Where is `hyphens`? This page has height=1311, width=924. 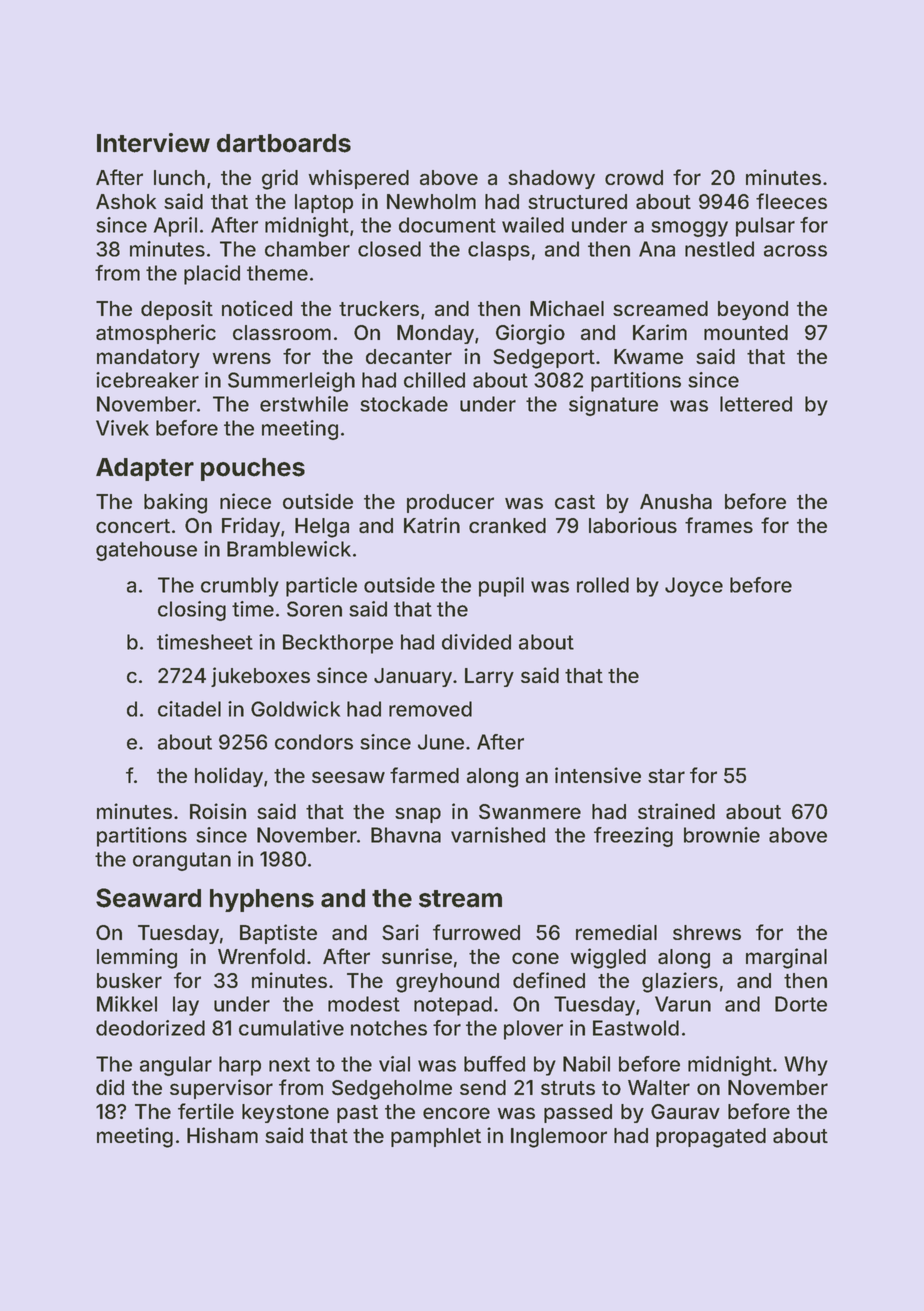
hyphens is located at coordinates (262, 900).
